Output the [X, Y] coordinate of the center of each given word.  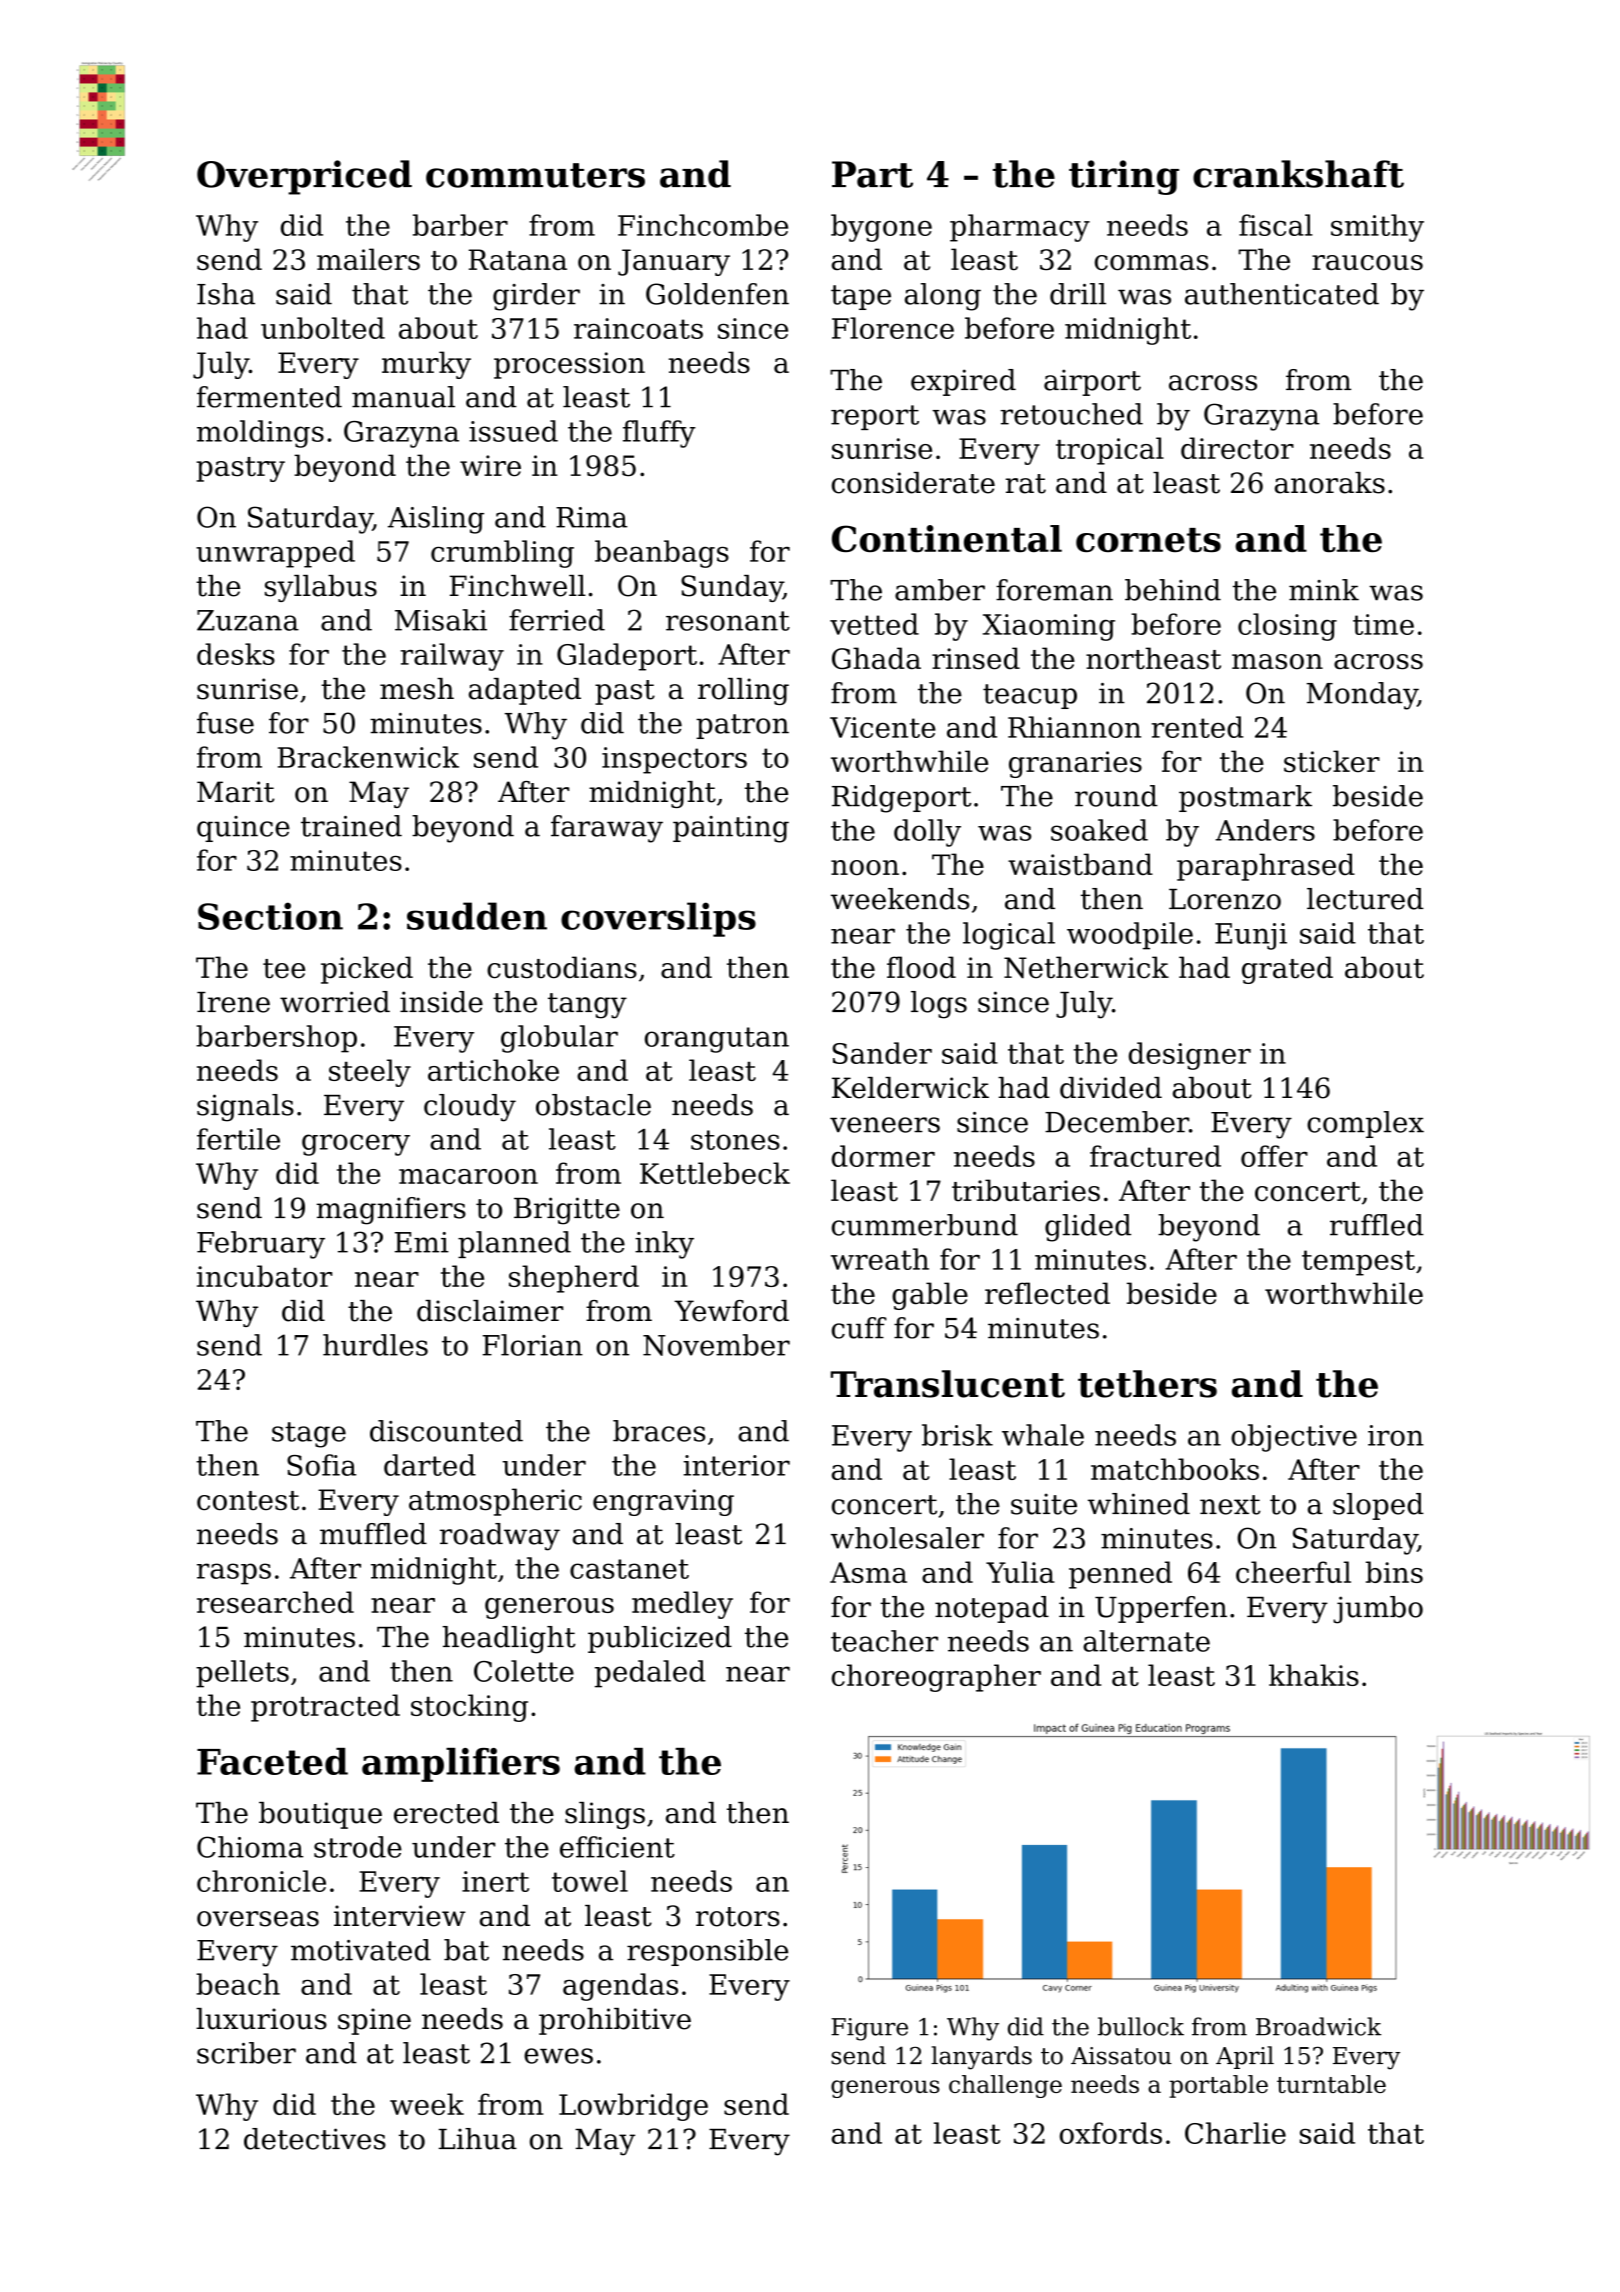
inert [495, 1881]
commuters [535, 175]
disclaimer [490, 1311]
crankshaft [1298, 174]
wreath [880, 1259]
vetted [874, 624]
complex [1365, 1124]
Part [872, 174]
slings [605, 1815]
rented [1197, 727]
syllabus [321, 588]
